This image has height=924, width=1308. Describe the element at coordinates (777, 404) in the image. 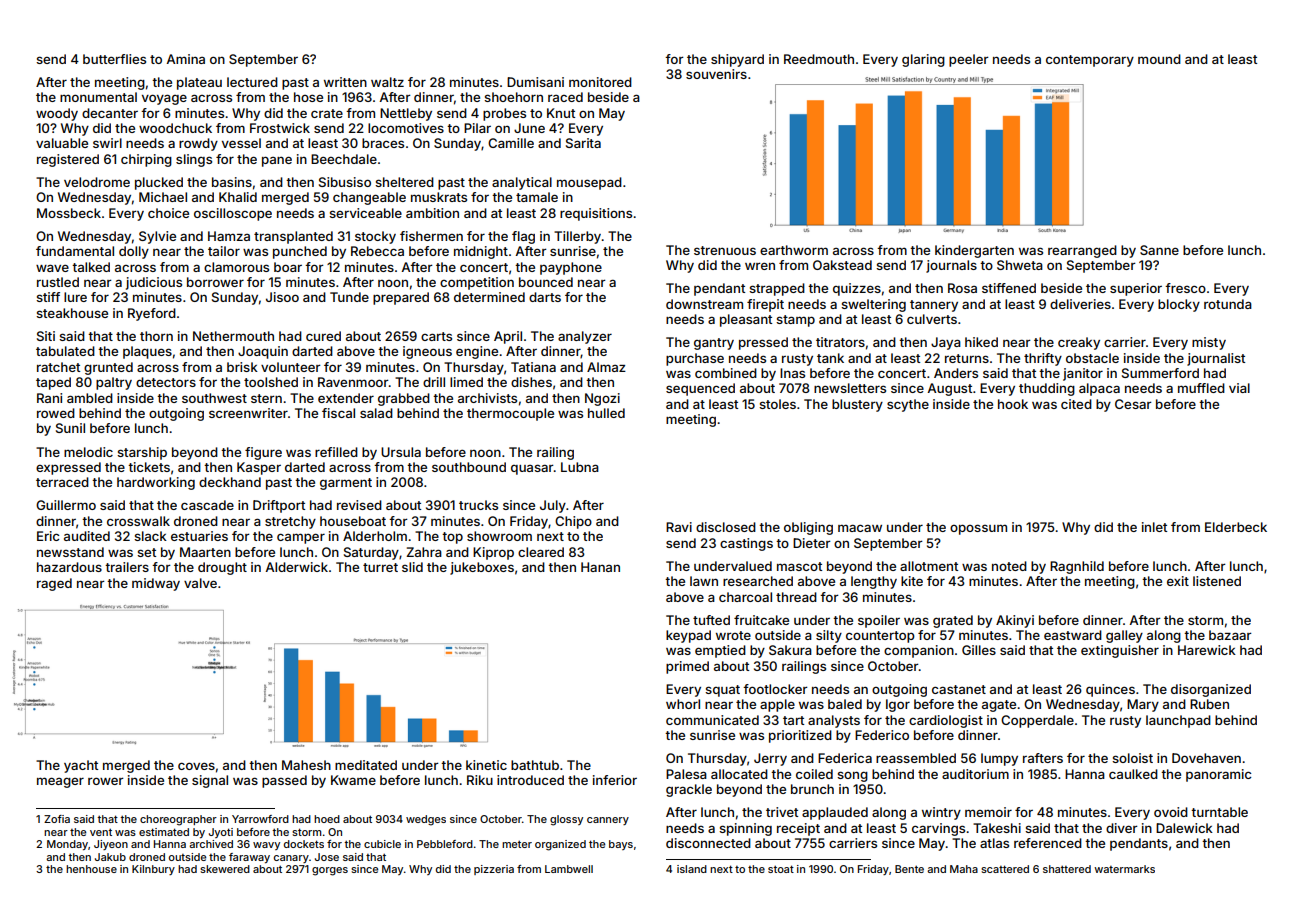

I see `stoles` at that location.
